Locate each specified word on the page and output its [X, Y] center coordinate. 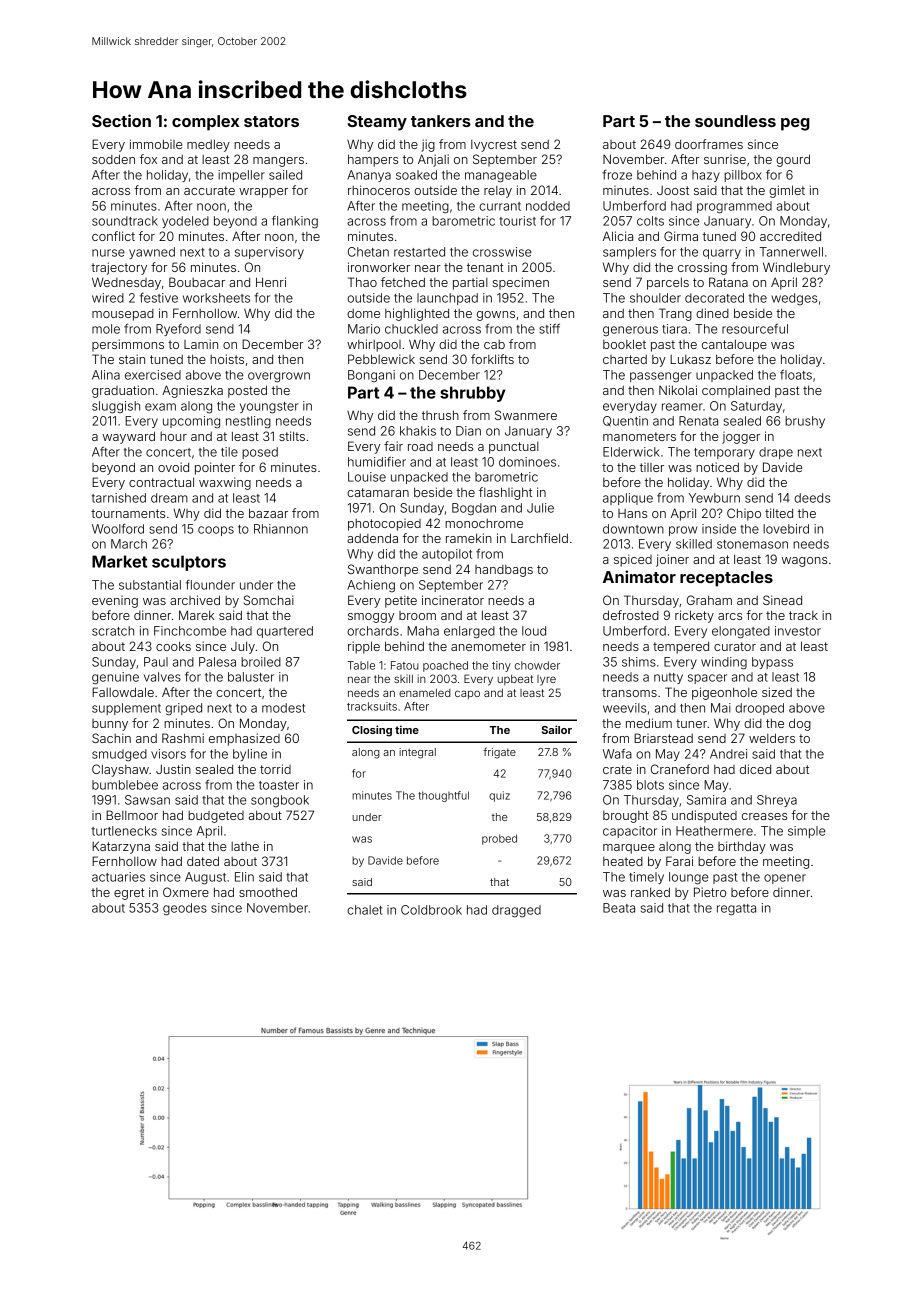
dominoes [527, 462]
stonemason [752, 544]
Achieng [371, 586]
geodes [185, 909]
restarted [419, 252]
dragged [516, 911]
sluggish [116, 407]
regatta [736, 910]
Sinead [782, 600]
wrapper [263, 193]
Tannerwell [791, 252]
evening [115, 602]
